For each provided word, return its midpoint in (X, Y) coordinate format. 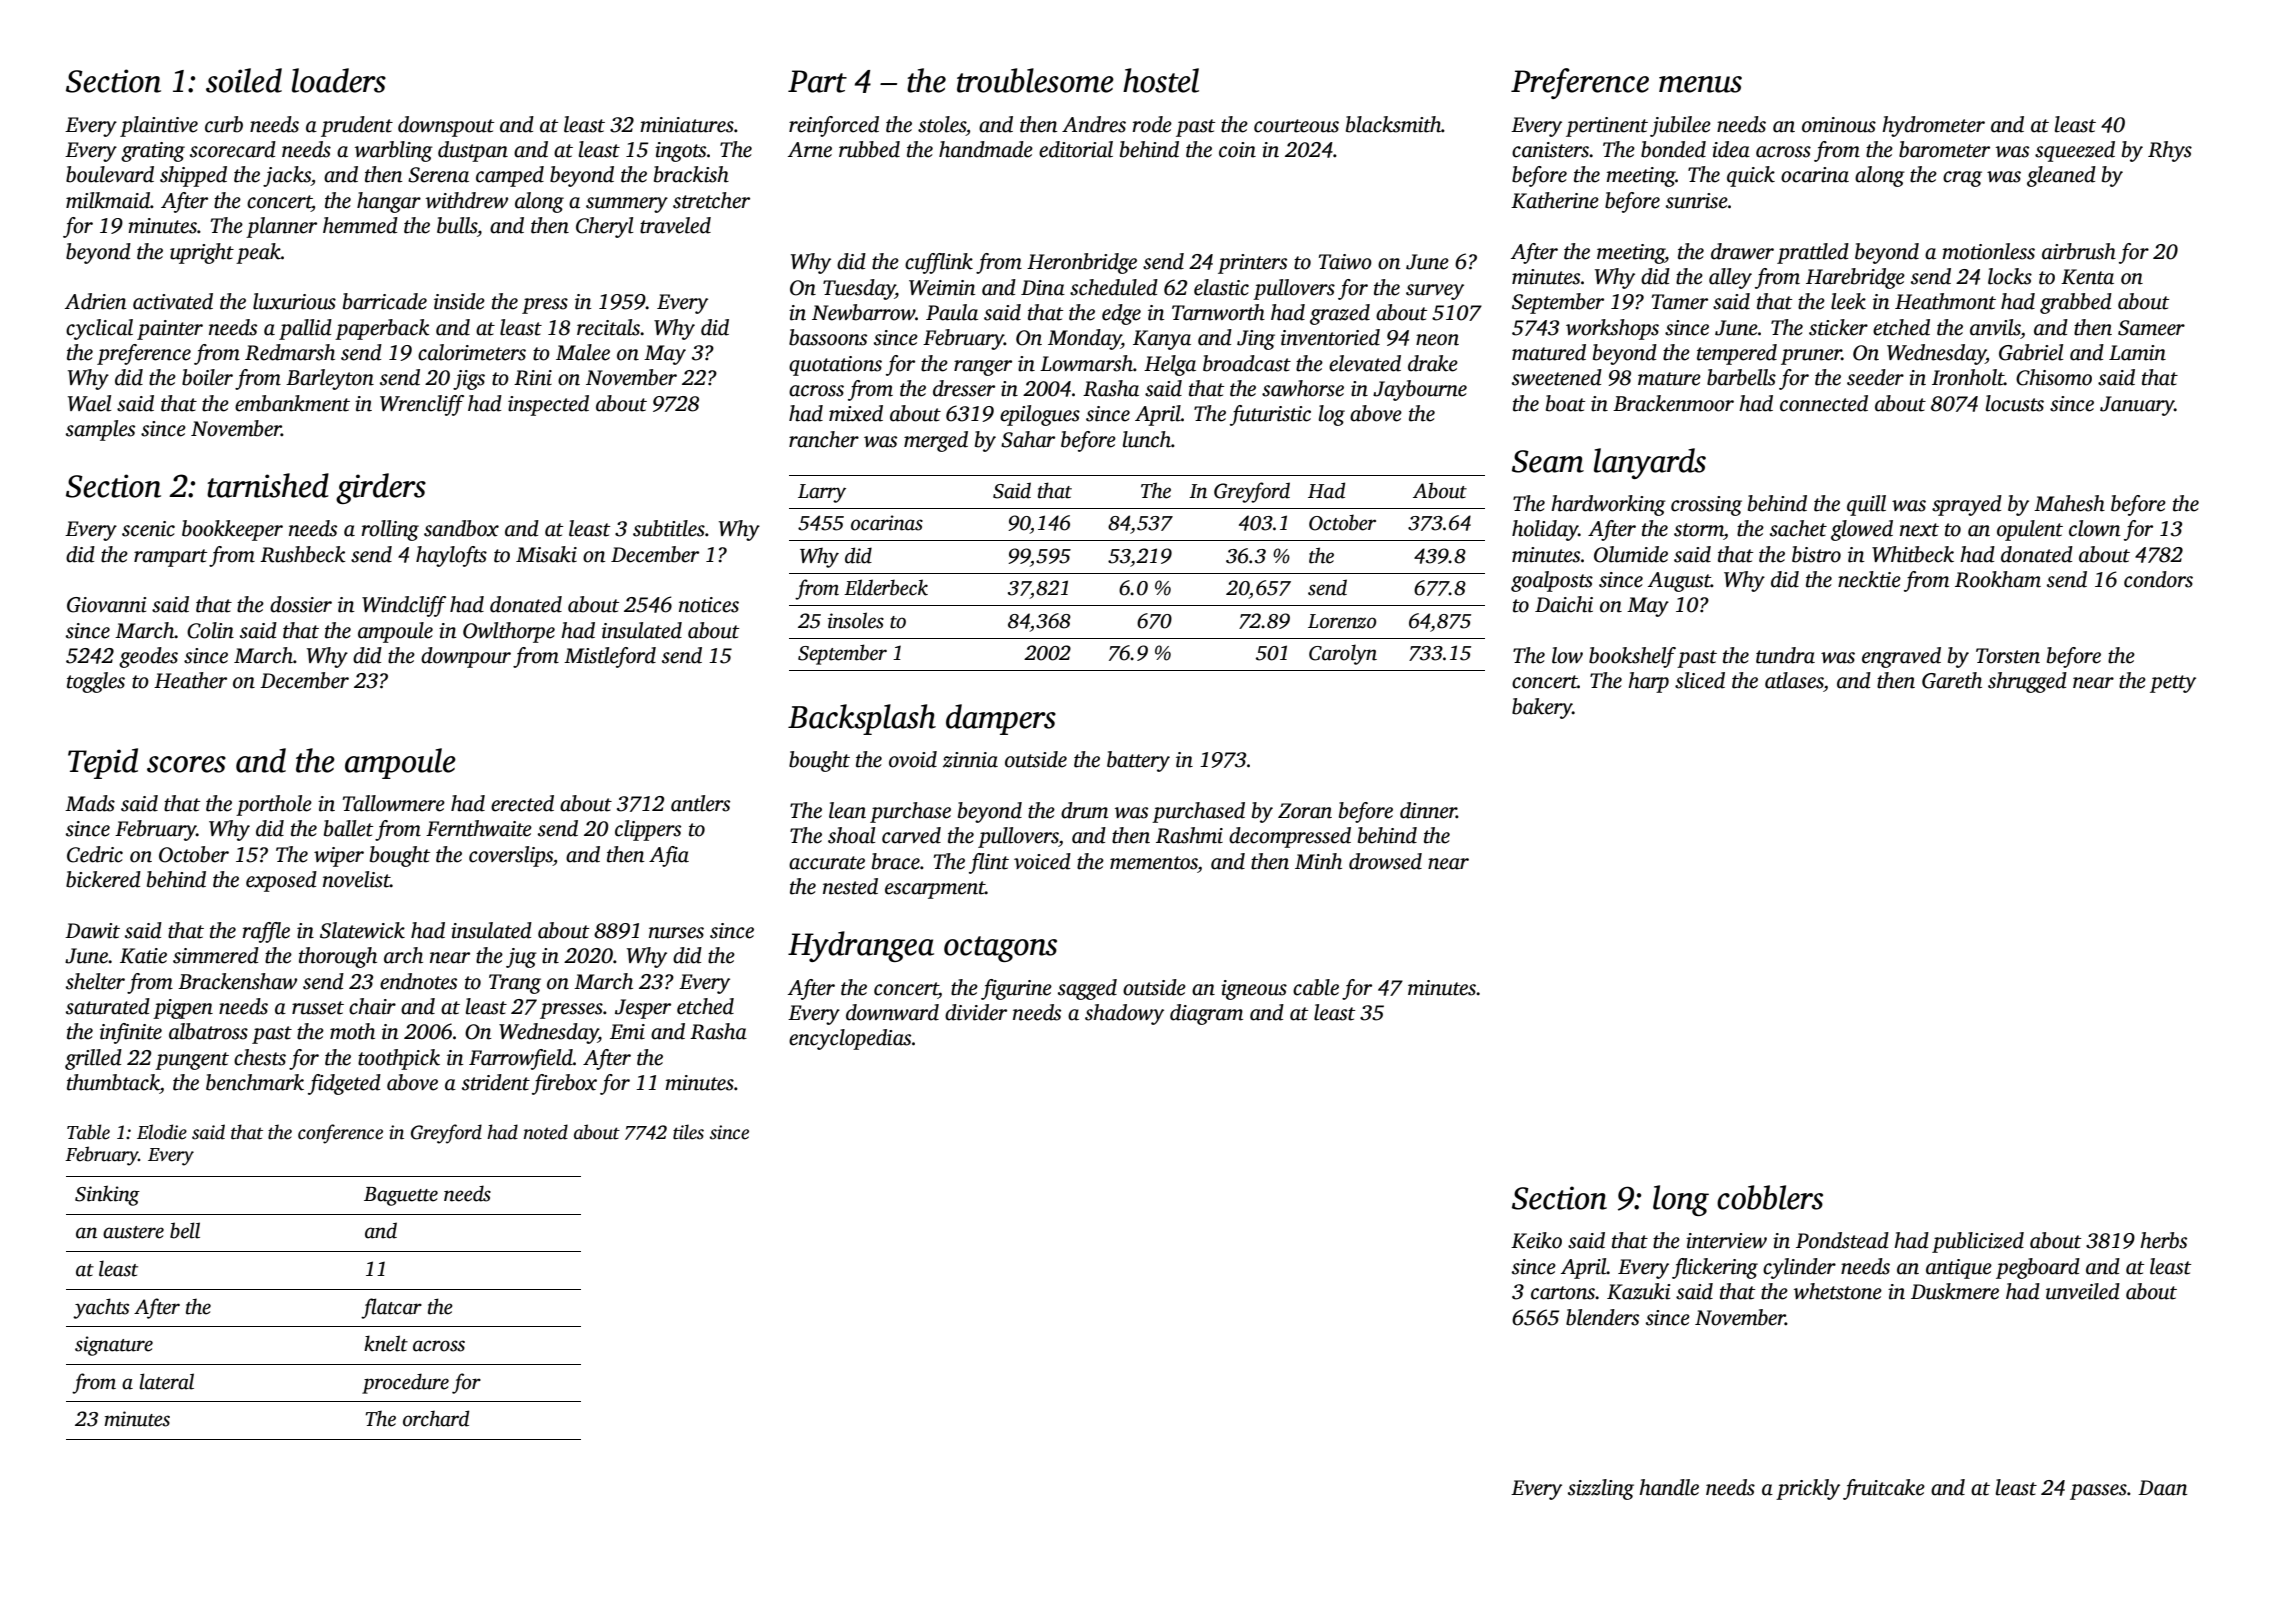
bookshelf (1632, 657)
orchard (436, 1418)
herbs (2163, 1240)
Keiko (1536, 1240)
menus (1700, 84)
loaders (339, 80)
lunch (1147, 439)
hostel (1161, 80)
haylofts (451, 556)
